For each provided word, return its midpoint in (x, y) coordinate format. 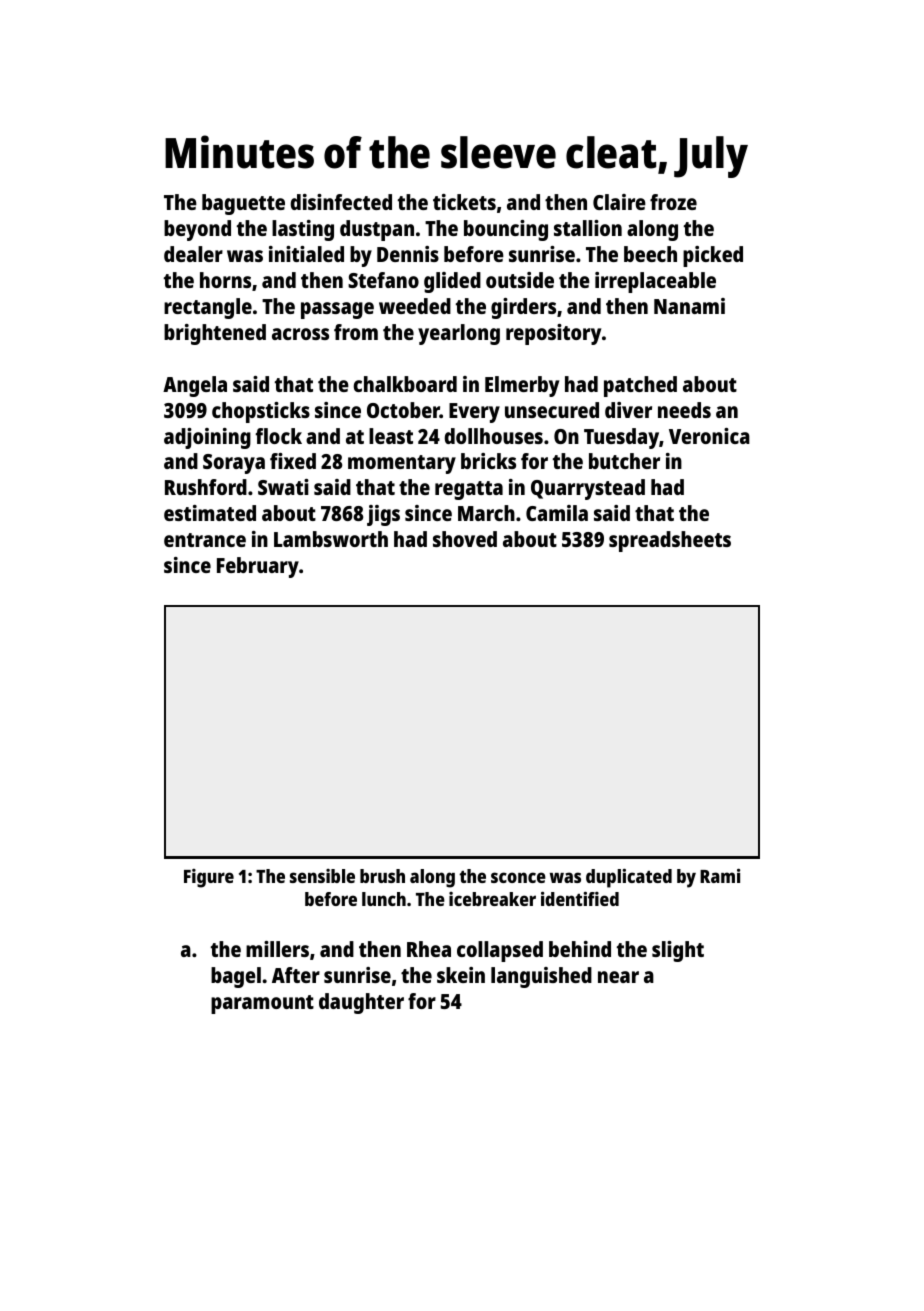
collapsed (500, 951)
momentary (402, 464)
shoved (465, 539)
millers (277, 949)
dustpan (377, 230)
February (258, 567)
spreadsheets (670, 541)
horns (225, 280)
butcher (624, 461)
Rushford (206, 487)
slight (678, 951)
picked (713, 256)
